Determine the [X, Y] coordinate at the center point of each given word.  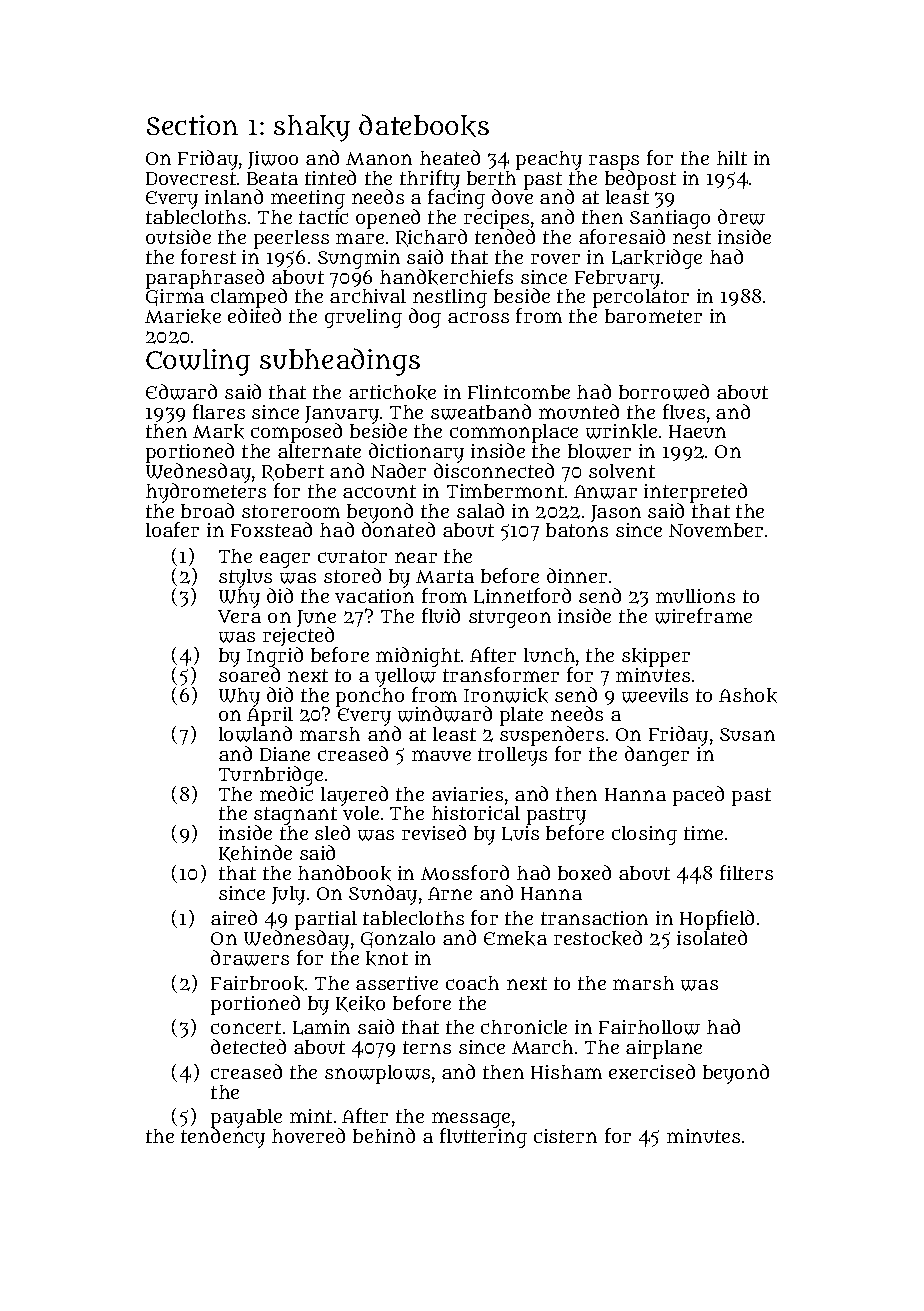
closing [644, 835]
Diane [285, 754]
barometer [653, 316]
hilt [732, 158]
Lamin [321, 1027]
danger [657, 756]
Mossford [465, 872]
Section [192, 125]
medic [286, 793]
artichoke [392, 392]
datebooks [424, 125]
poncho [370, 697]
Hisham [566, 1072]
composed [296, 433]
